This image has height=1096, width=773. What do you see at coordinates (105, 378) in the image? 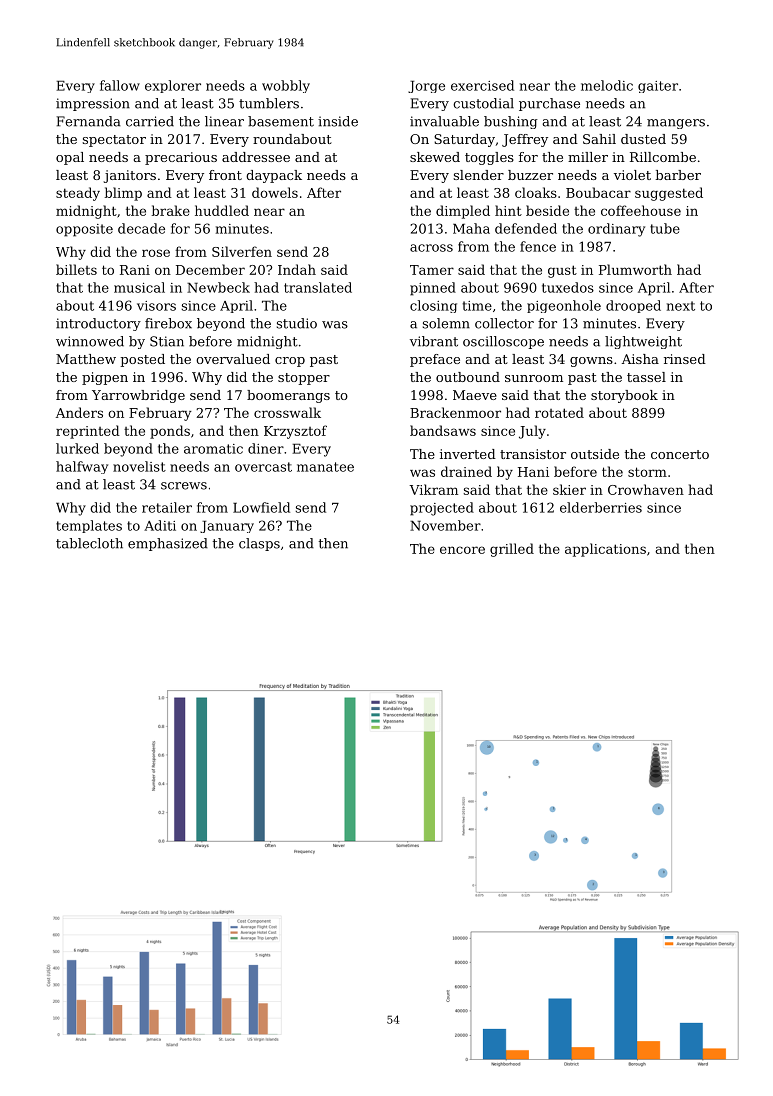
I see `pigpen` at bounding box center [105, 378].
